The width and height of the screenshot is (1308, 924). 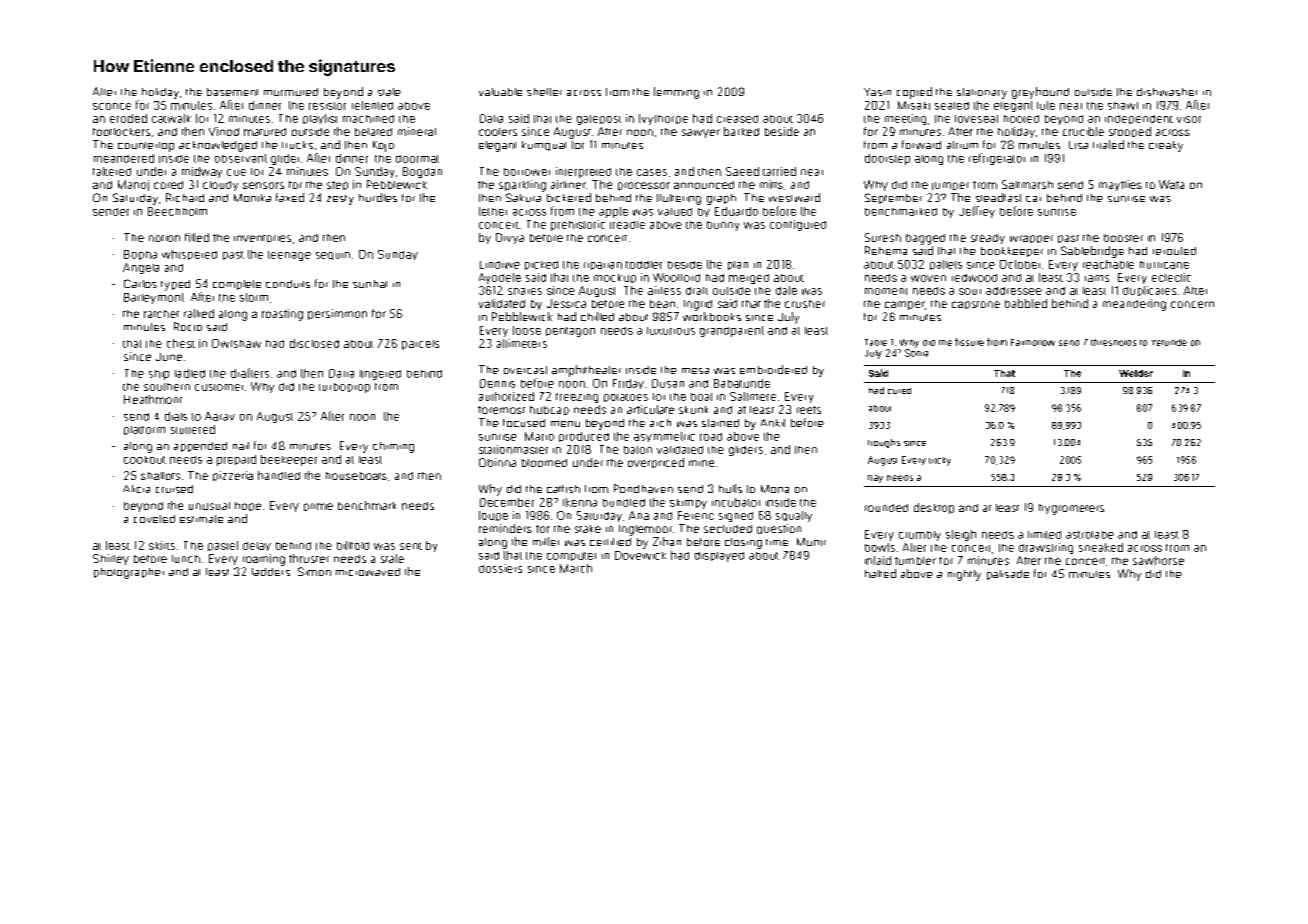 I want to click on Shirley, so click(x=111, y=559).
